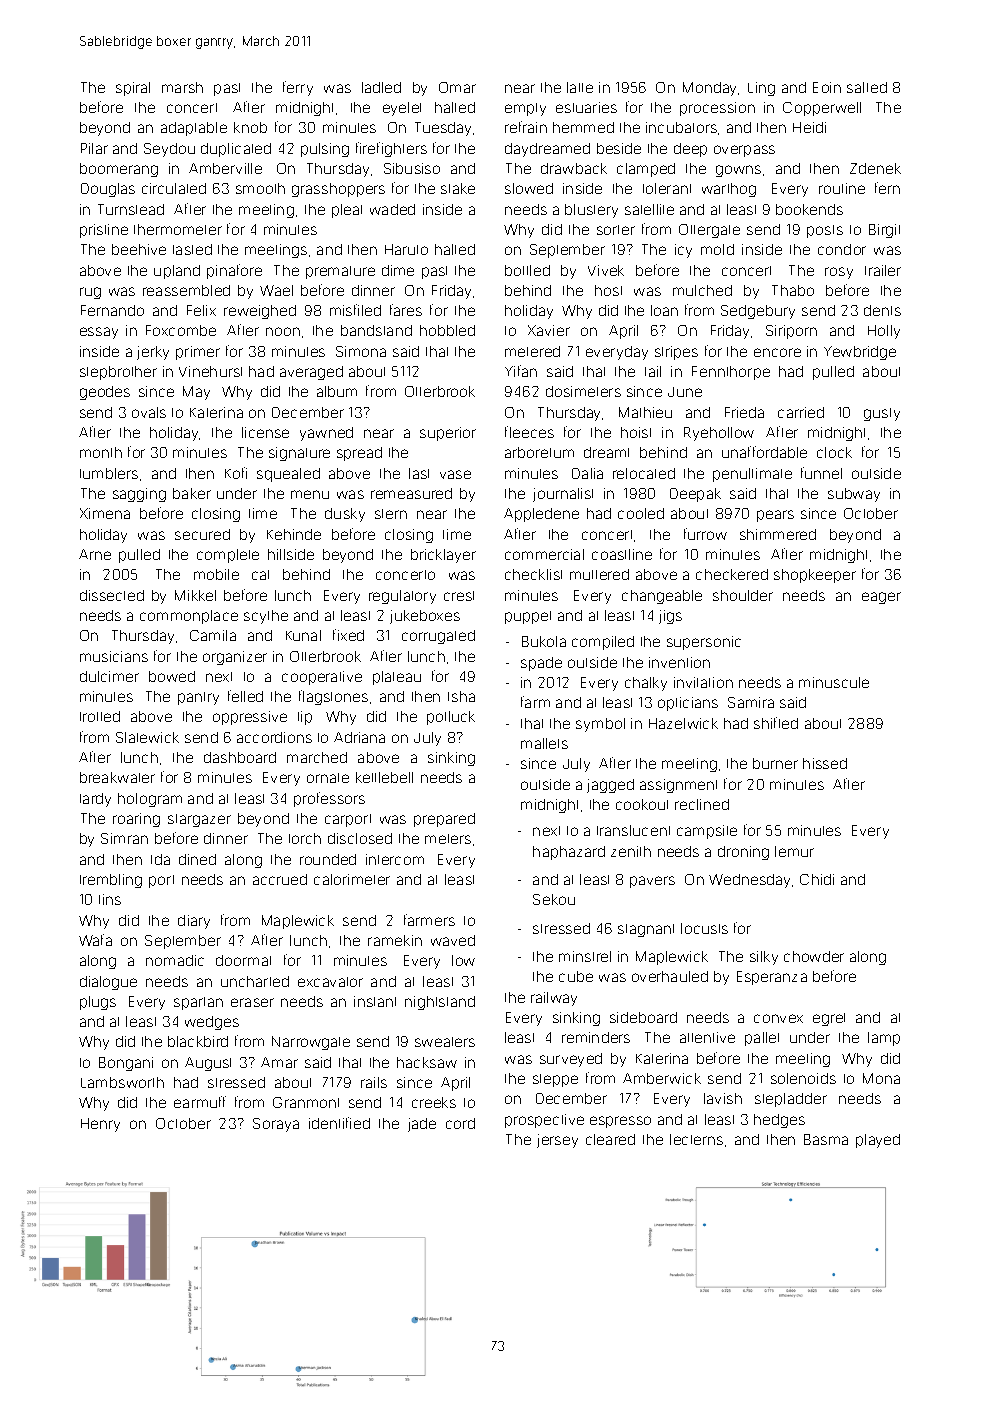 The height and width of the screenshot is (1421, 981). Describe the element at coordinates (276, 290) in the screenshot. I see `Wael` at that location.
